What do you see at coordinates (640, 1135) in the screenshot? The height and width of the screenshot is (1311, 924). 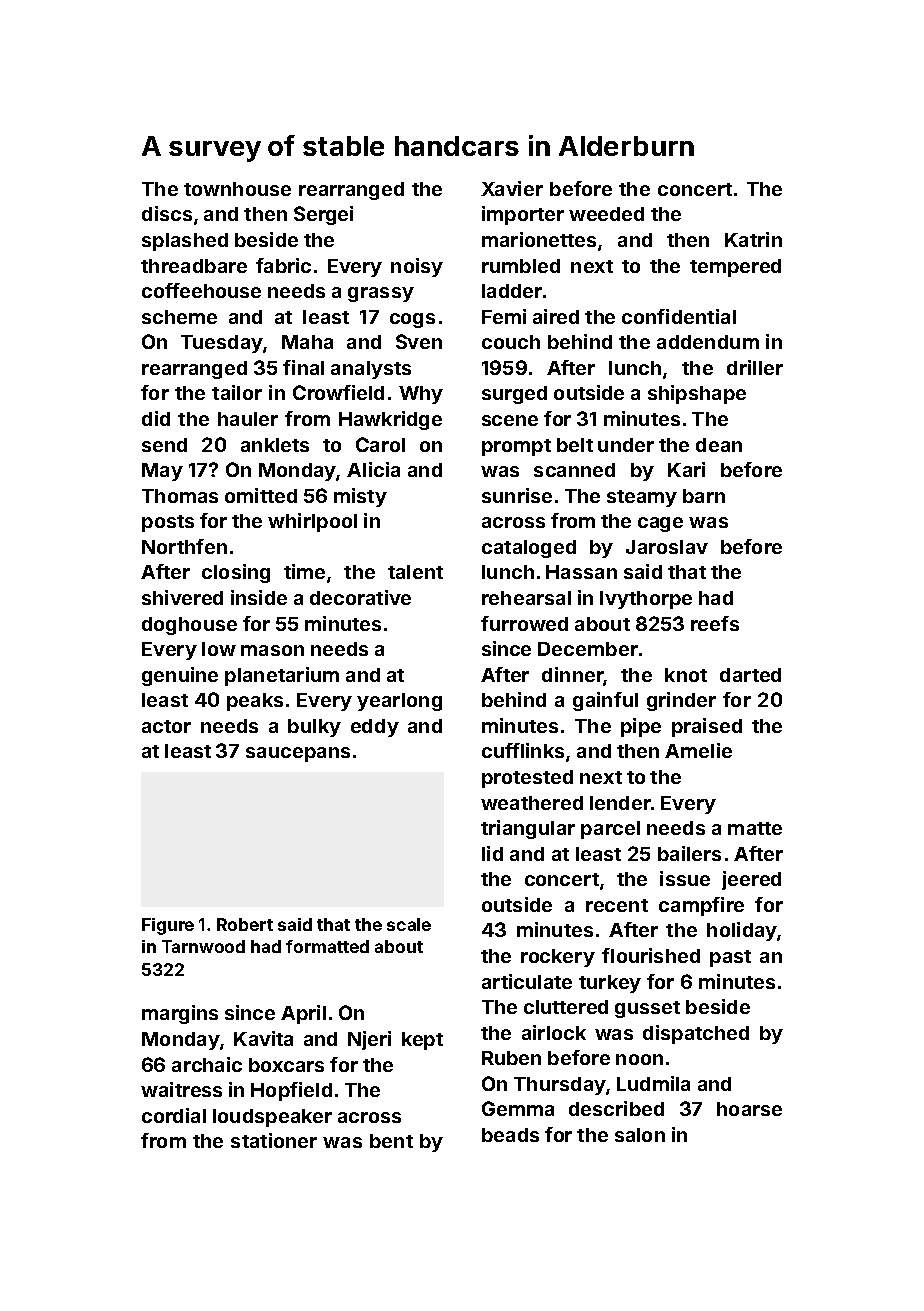 I see `salon` at bounding box center [640, 1135].
